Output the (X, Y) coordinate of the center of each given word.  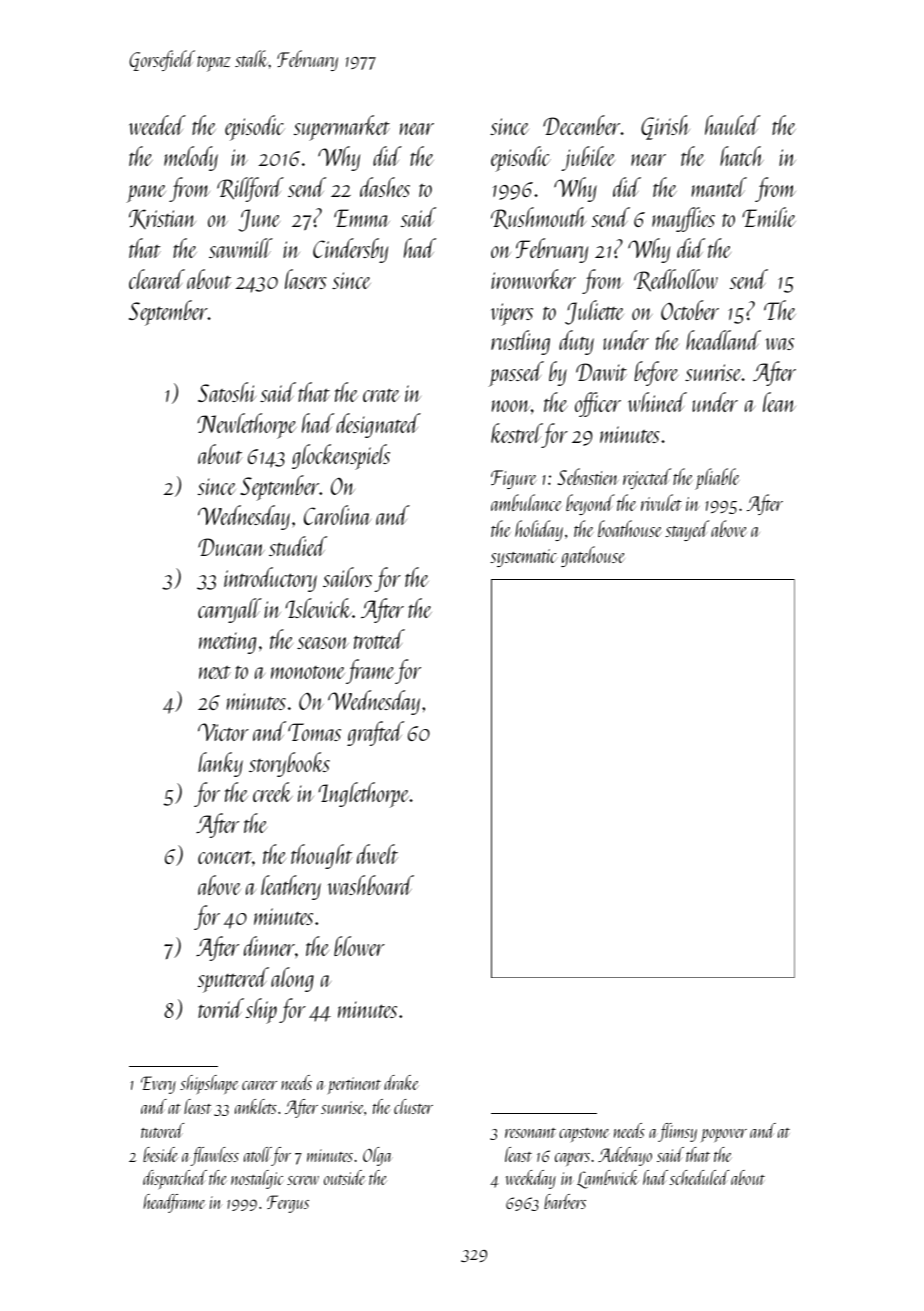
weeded (157, 125)
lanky (220, 764)
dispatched (175, 1180)
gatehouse (592, 556)
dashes (385, 187)
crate (381, 395)
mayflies (683, 219)
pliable (717, 479)
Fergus (288, 1204)
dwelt (377, 854)
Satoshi (227, 392)
